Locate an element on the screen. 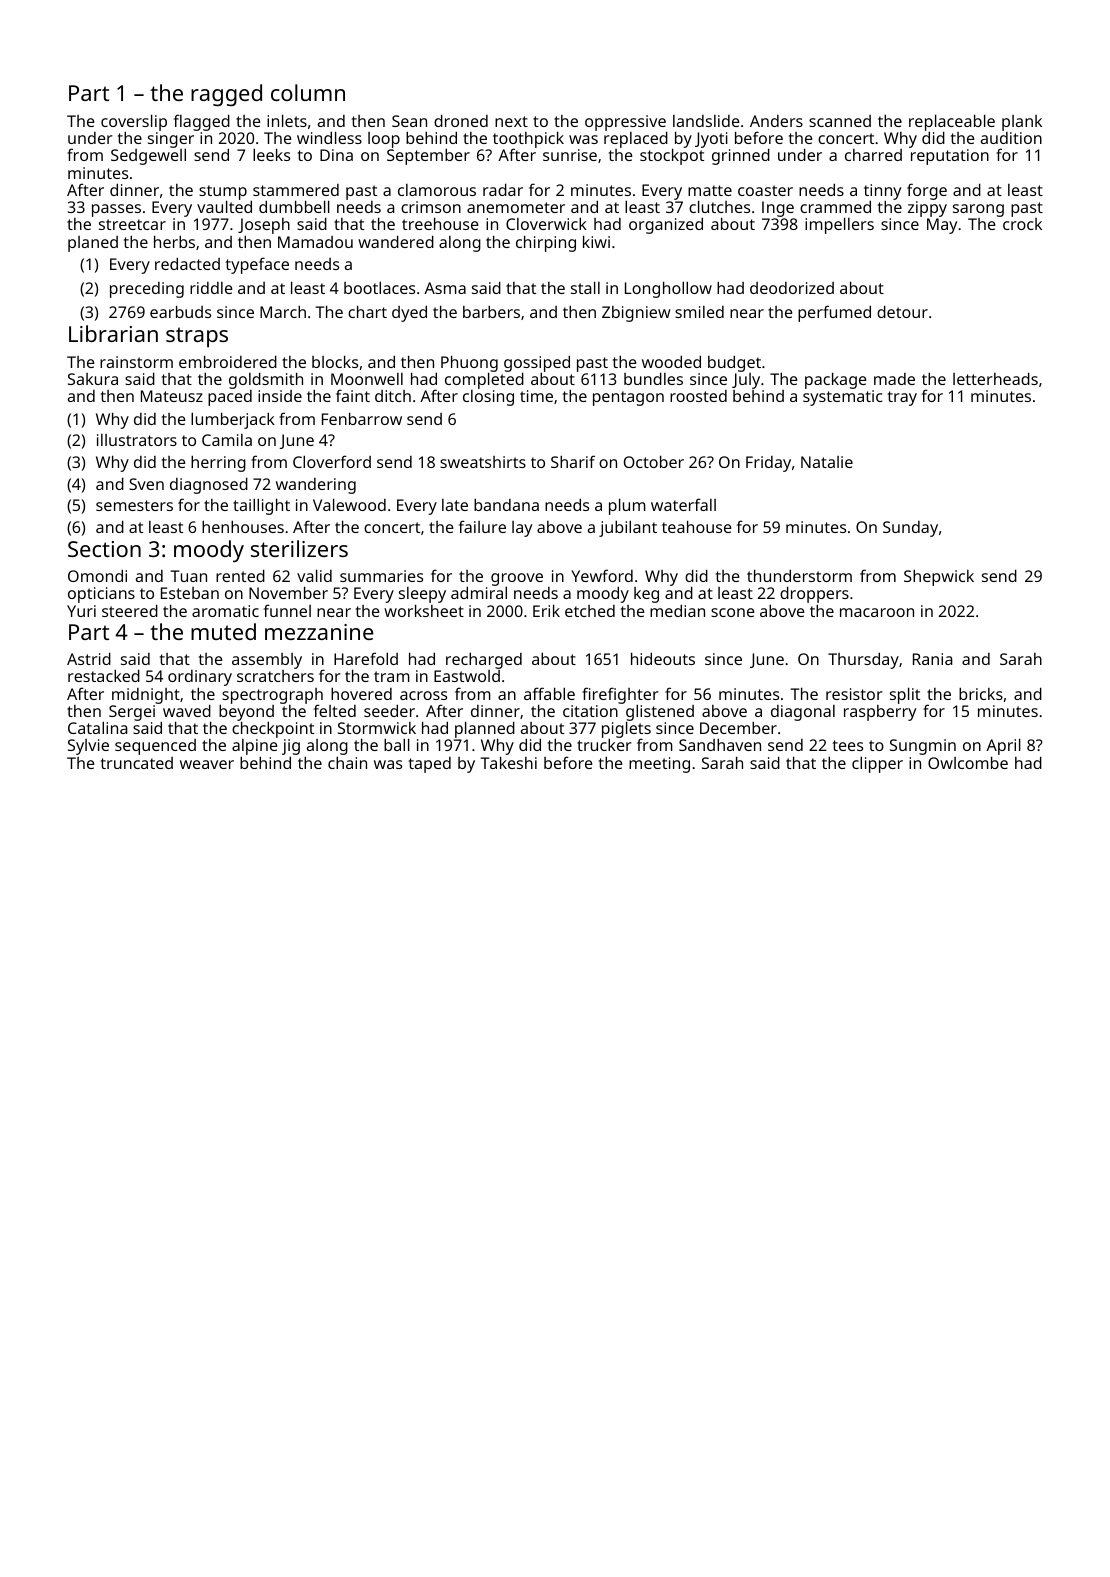 This screenshot has width=1110, height=1577. bandana is located at coordinates (506, 504).
